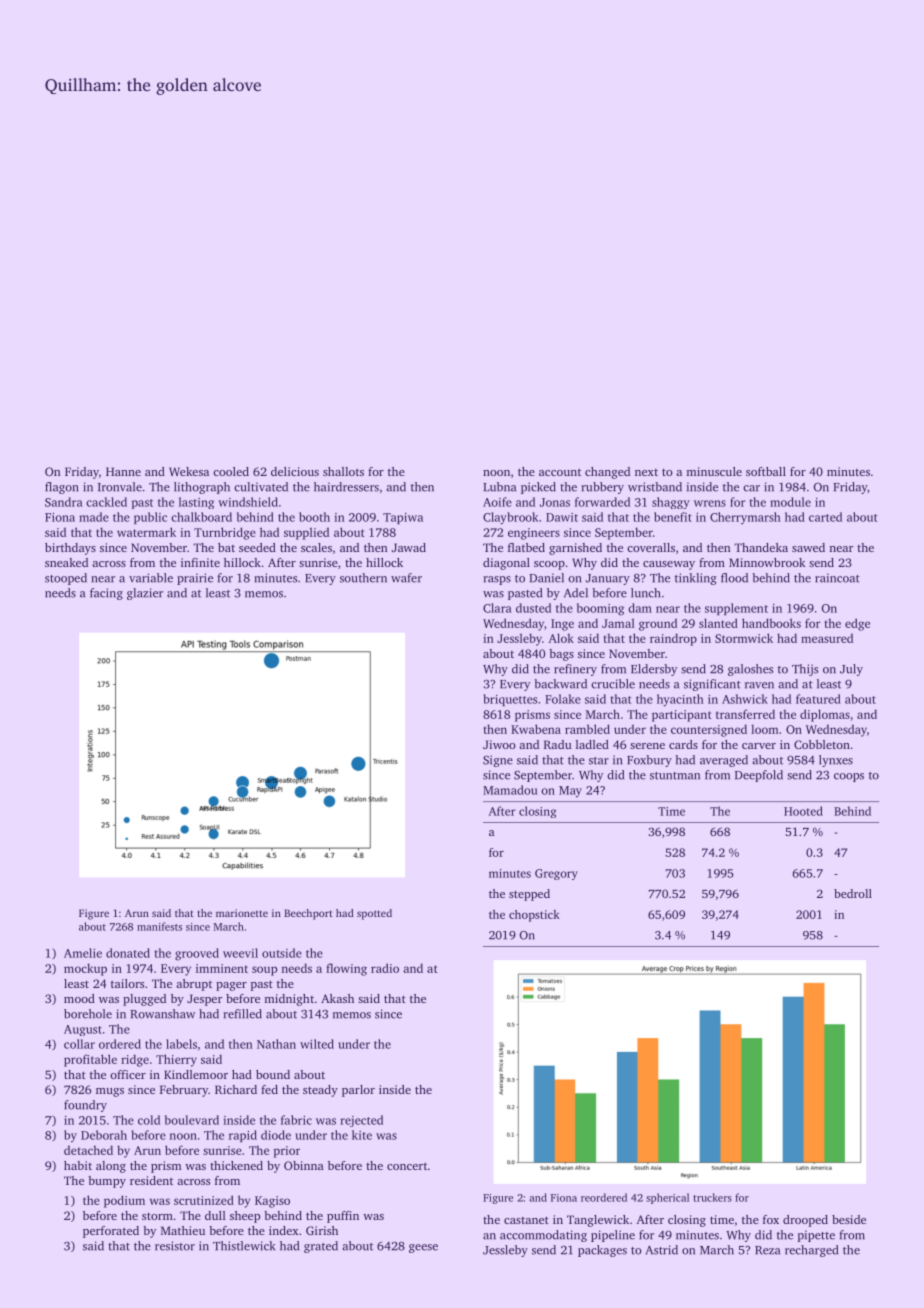 This screenshot has height=1308, width=924. What do you see at coordinates (61, 488) in the screenshot?
I see `flagon` at bounding box center [61, 488].
